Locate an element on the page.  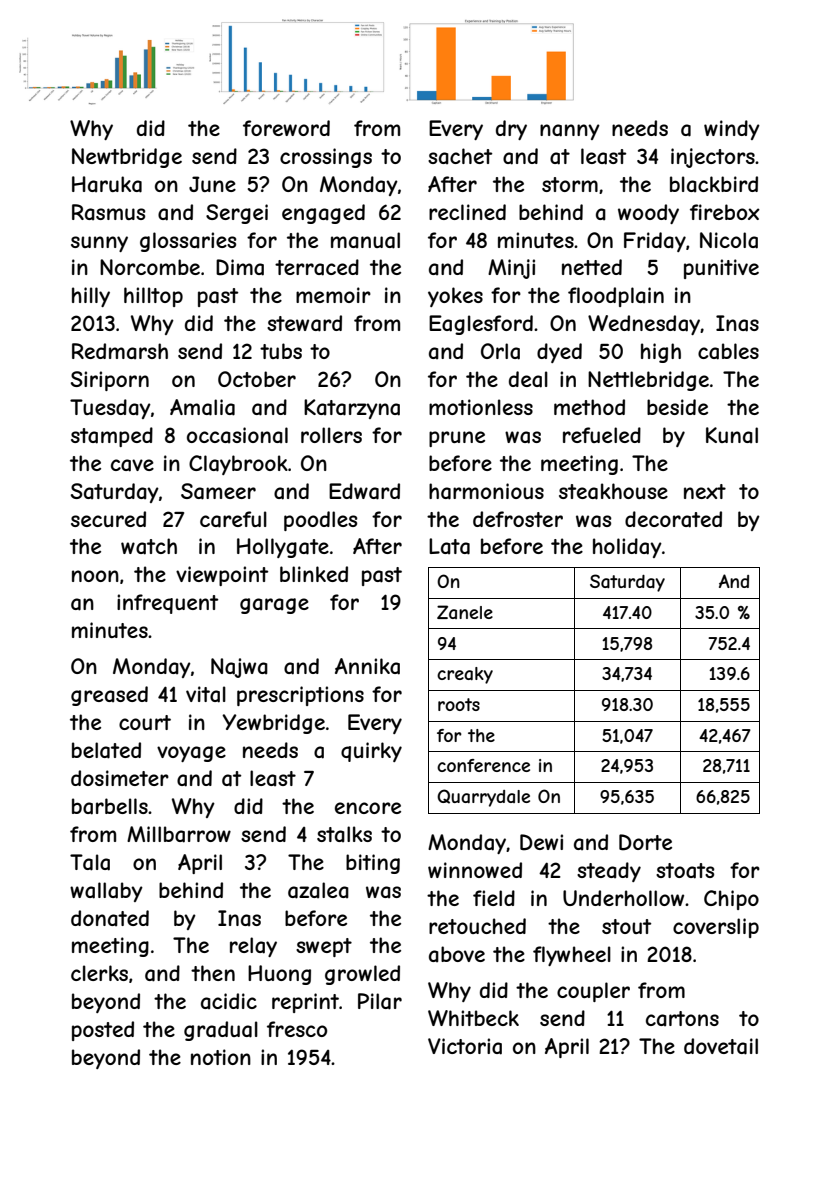
gradual is located at coordinates (221, 1031).
